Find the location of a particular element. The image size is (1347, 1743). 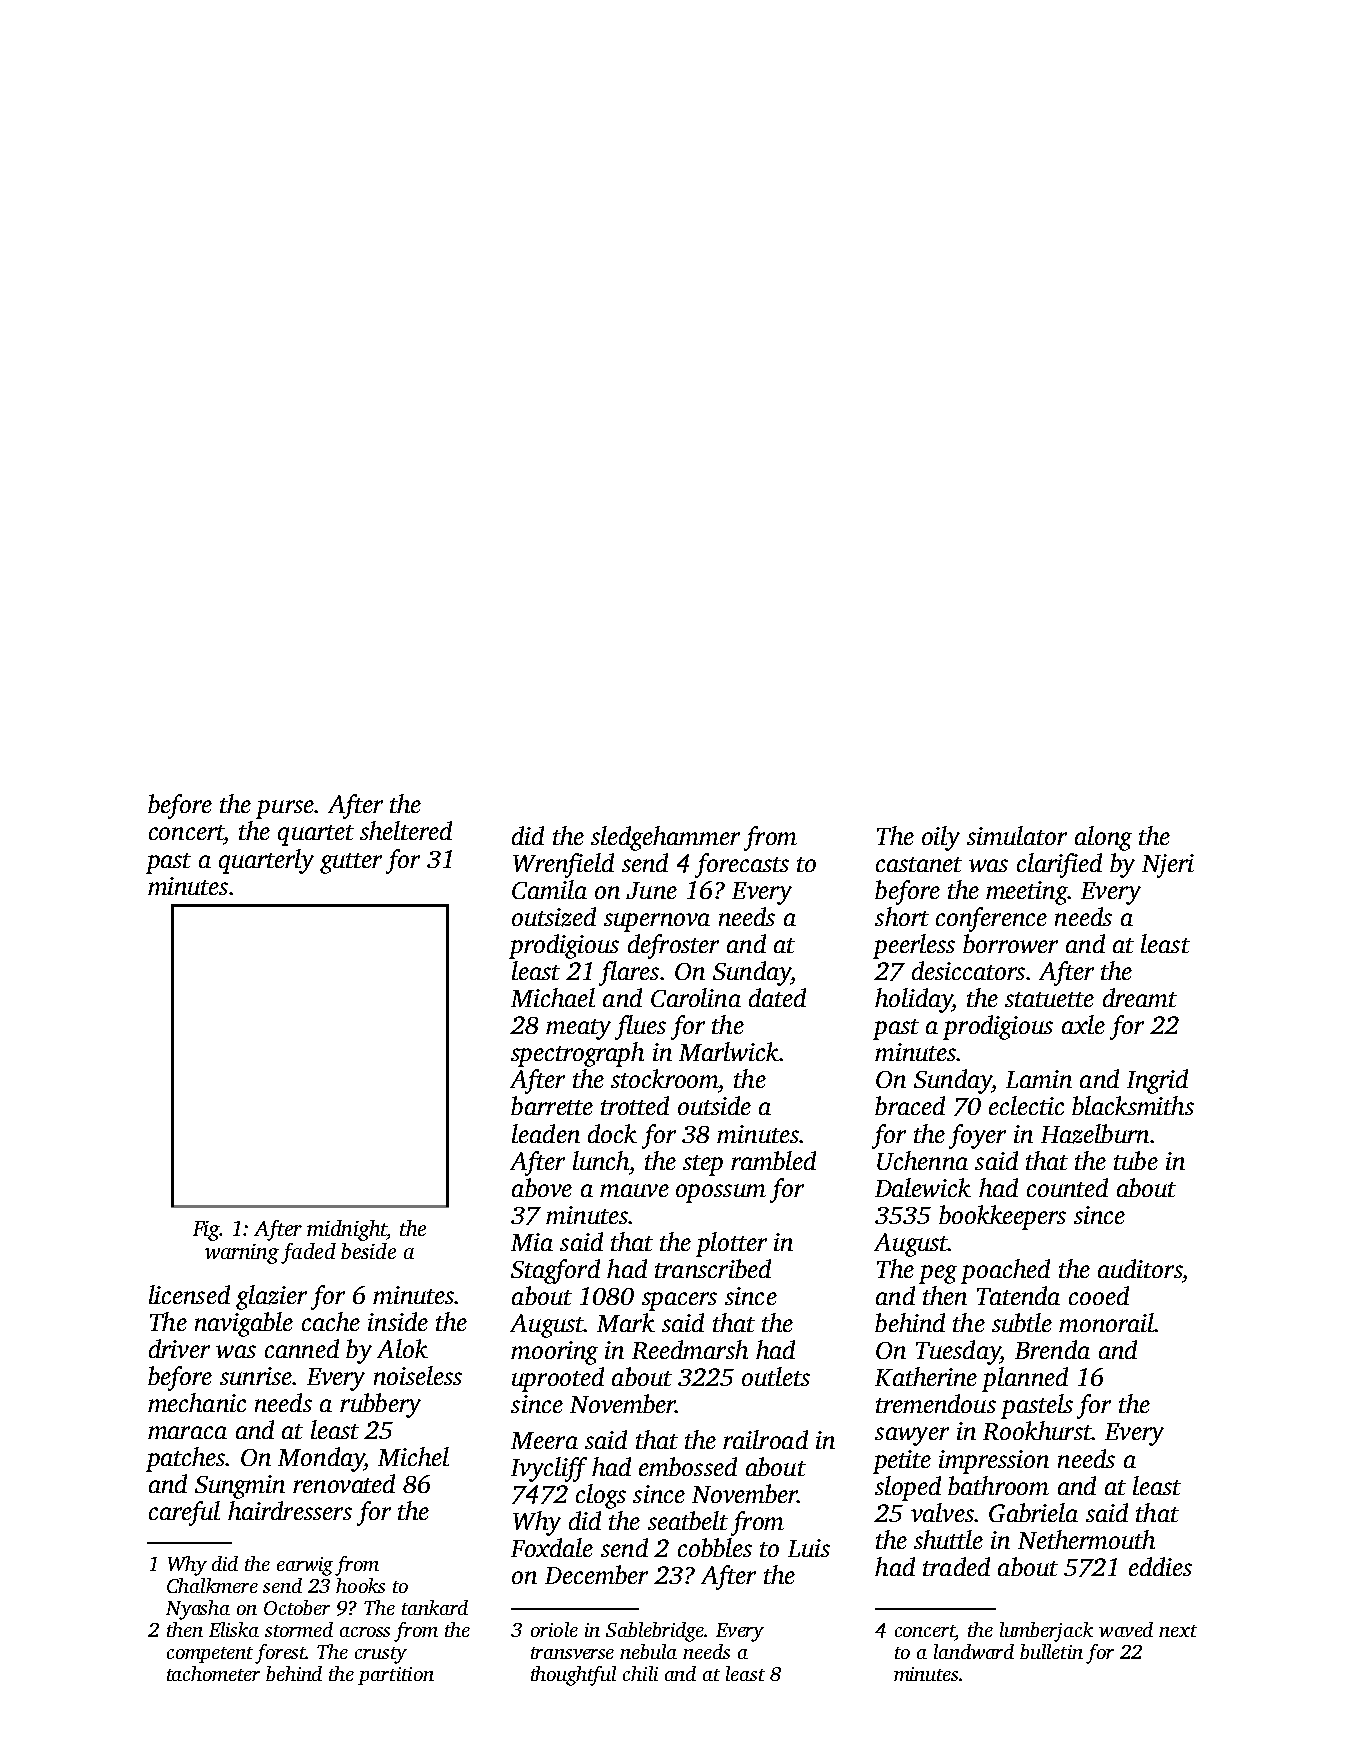

petite is located at coordinates (902, 1462).
